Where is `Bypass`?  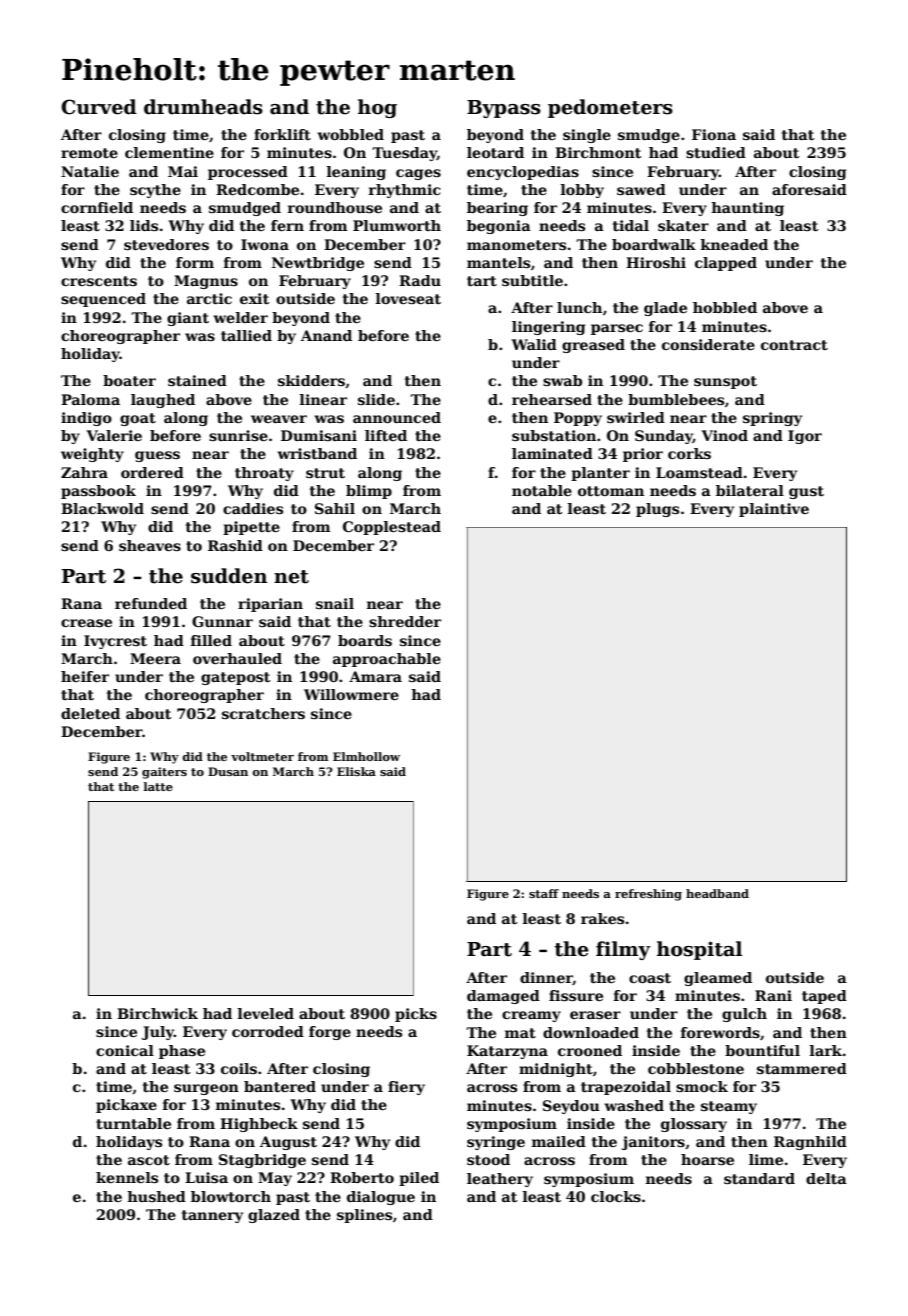 Bypass is located at coordinates (504, 109).
